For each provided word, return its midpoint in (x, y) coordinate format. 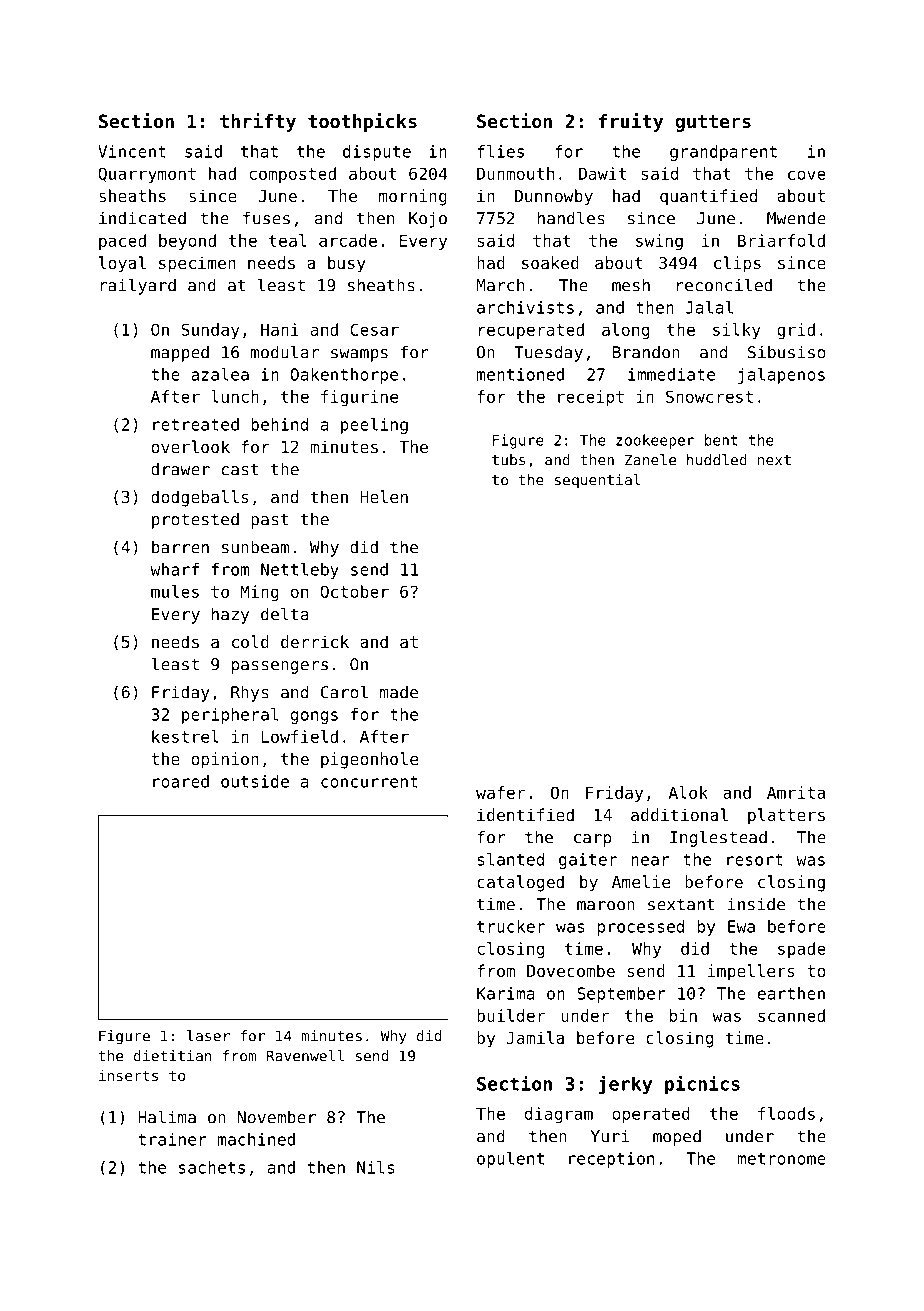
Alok (688, 792)
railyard (138, 286)
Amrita (796, 792)
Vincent (132, 151)
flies (500, 151)
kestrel (185, 736)
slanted (510, 859)
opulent (510, 1160)
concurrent (369, 782)
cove (807, 175)
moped (677, 1138)
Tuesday (548, 353)
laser (208, 1036)
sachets (212, 1167)
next (774, 460)
